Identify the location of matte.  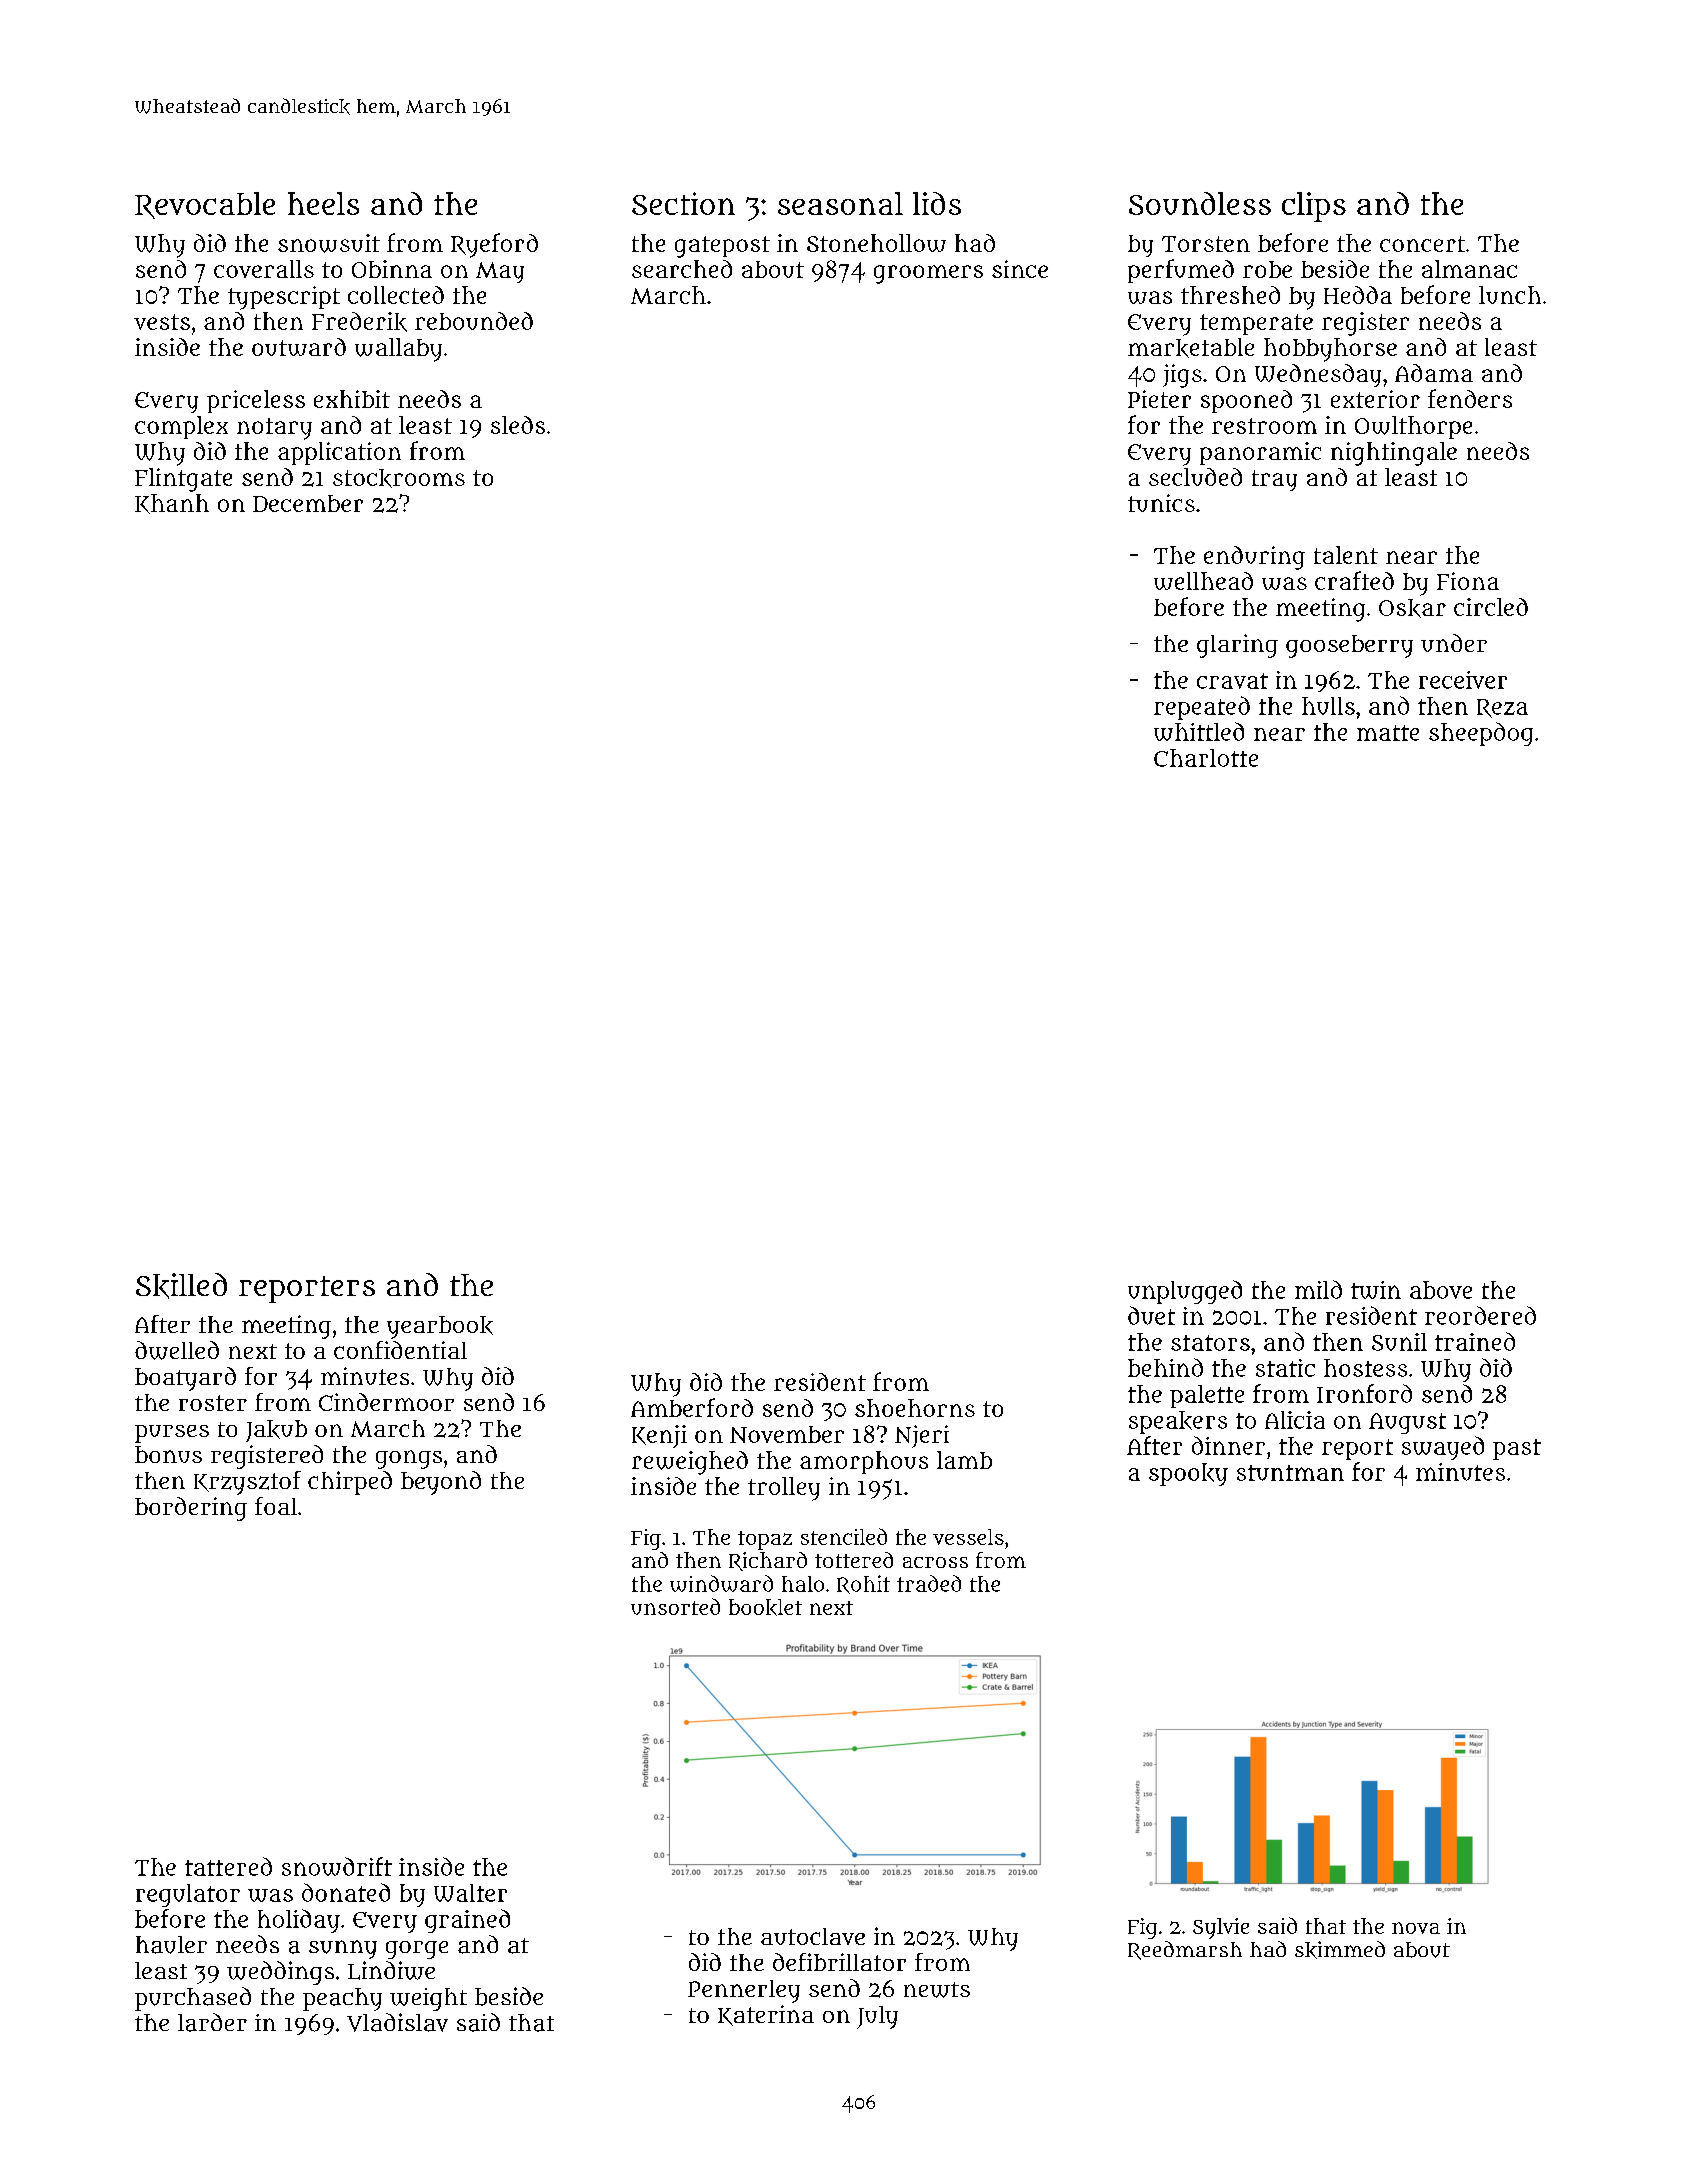
(1388, 733).
